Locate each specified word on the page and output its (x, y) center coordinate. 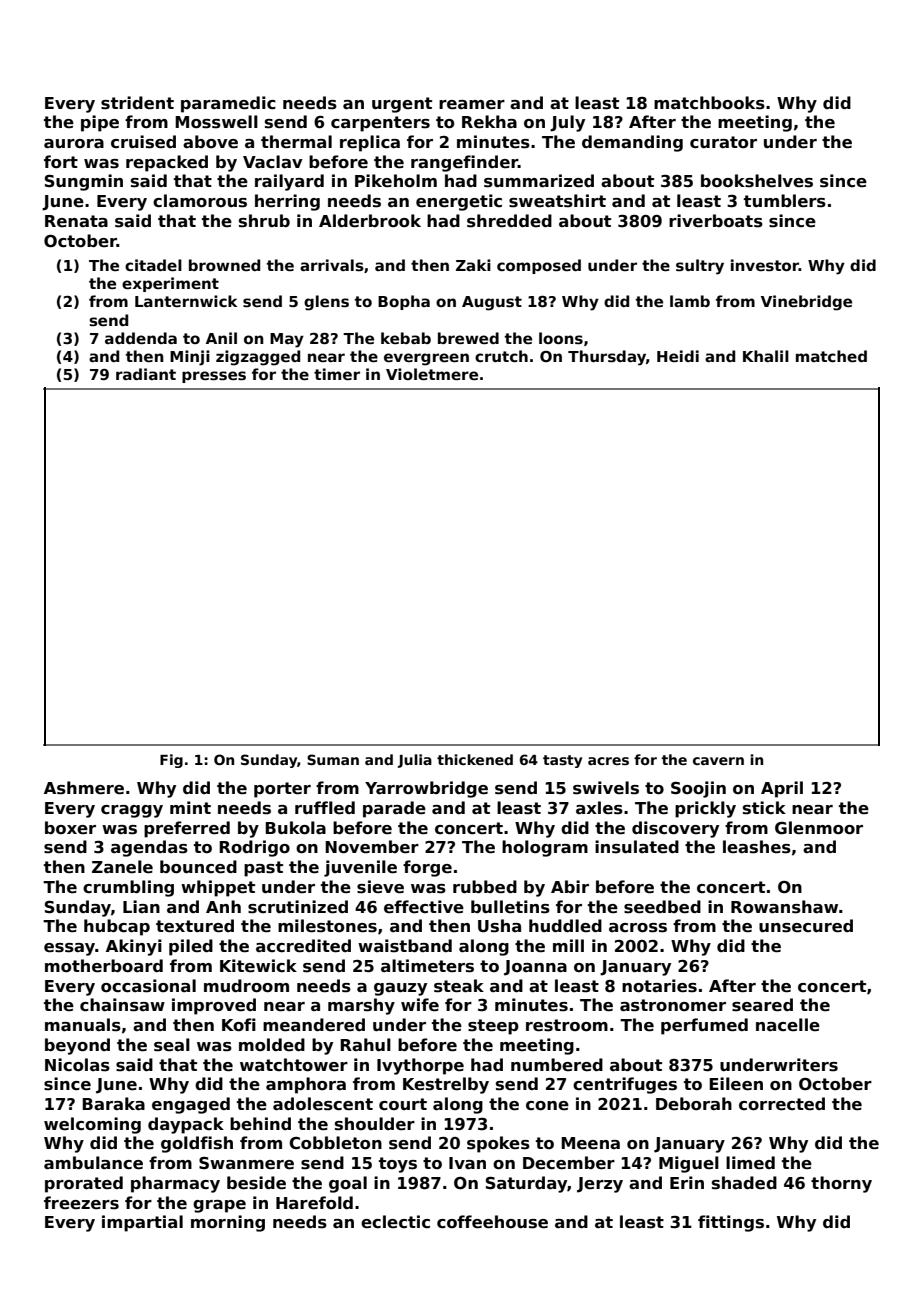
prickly (705, 809)
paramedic (228, 104)
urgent (402, 105)
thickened (475, 759)
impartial (142, 1223)
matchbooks (709, 103)
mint (190, 807)
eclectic (395, 1222)
